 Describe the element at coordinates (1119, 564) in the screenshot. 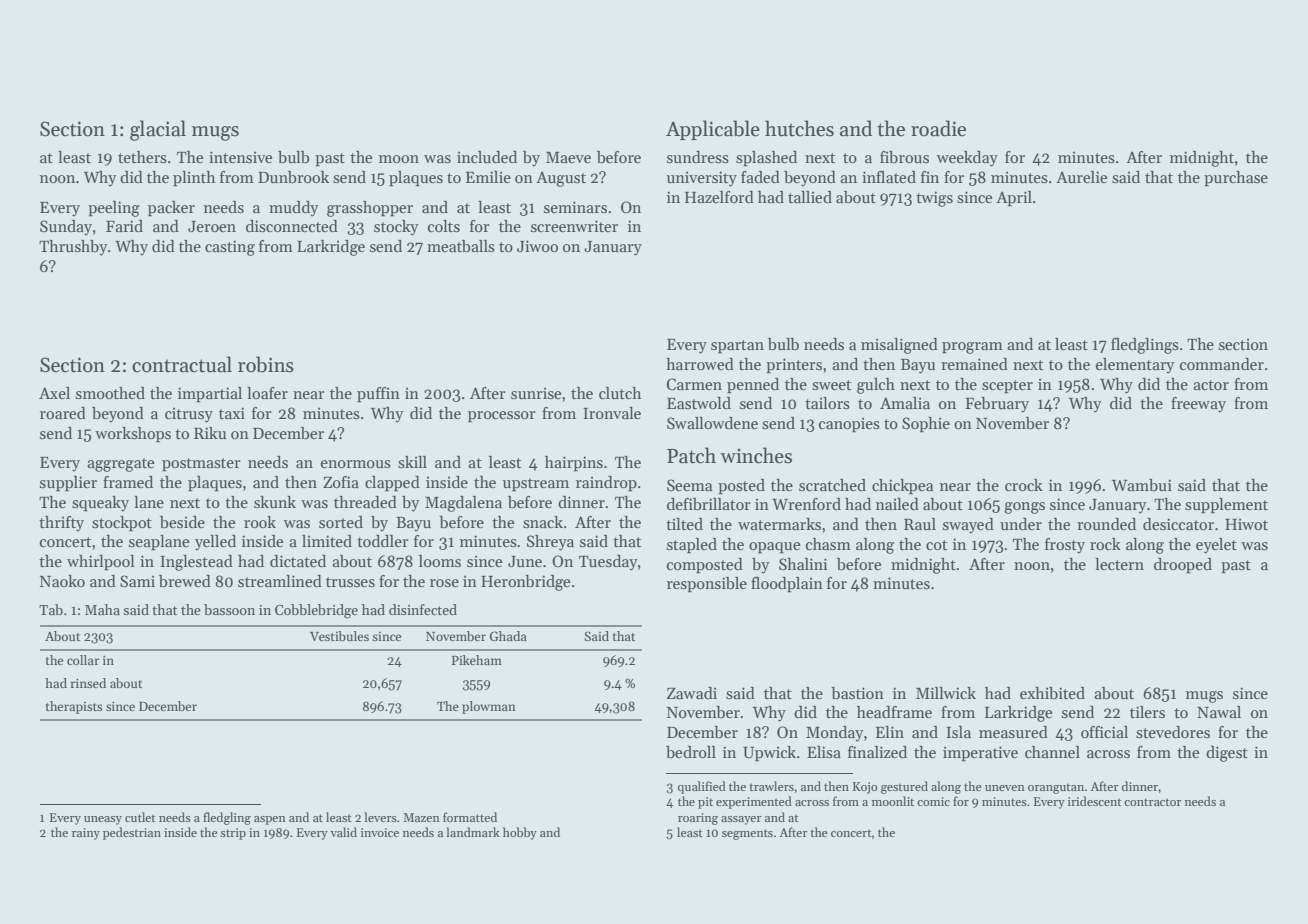

I see `lectern` at that location.
